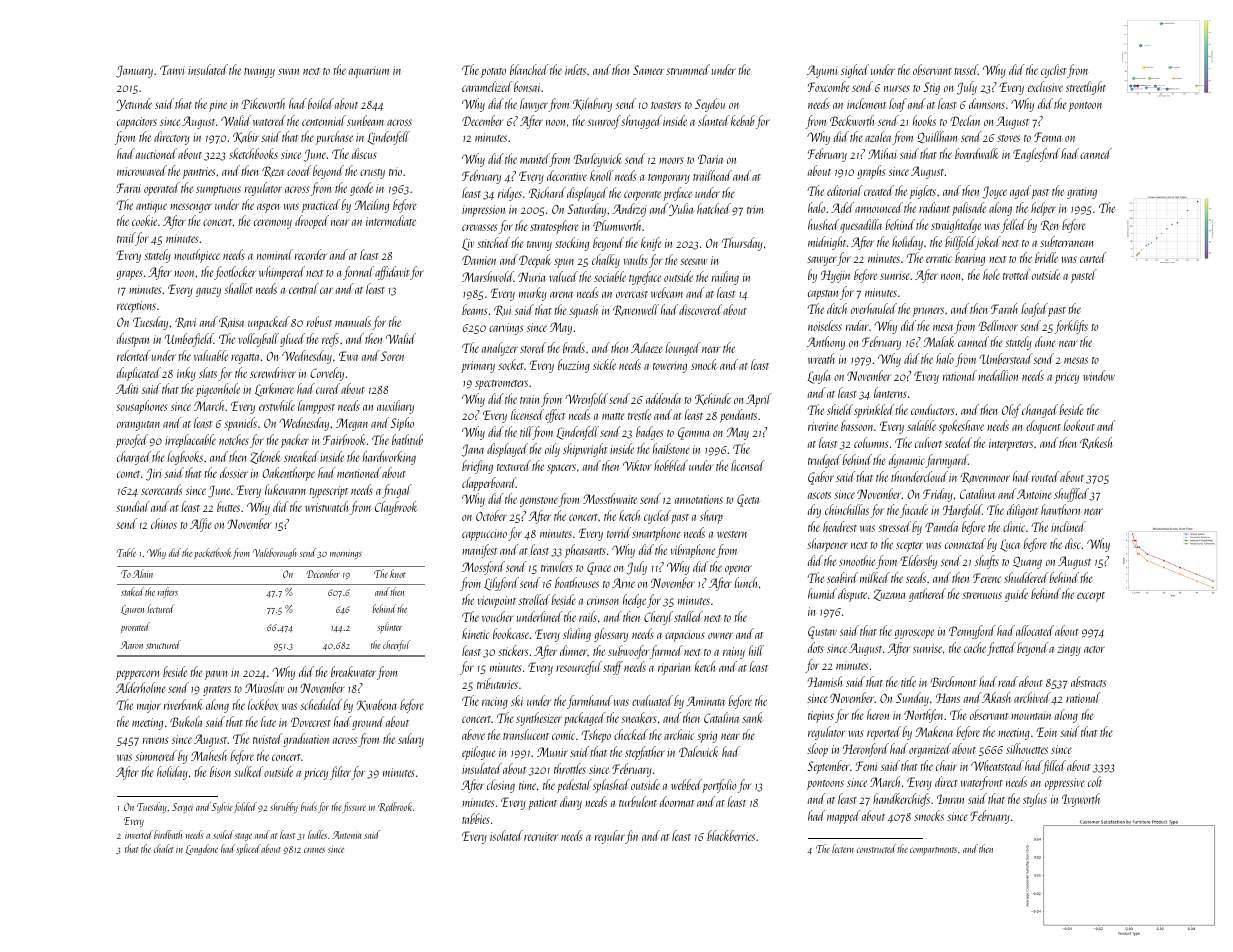 The width and height of the page is (1233, 952). I want to click on inlets, so click(575, 69).
